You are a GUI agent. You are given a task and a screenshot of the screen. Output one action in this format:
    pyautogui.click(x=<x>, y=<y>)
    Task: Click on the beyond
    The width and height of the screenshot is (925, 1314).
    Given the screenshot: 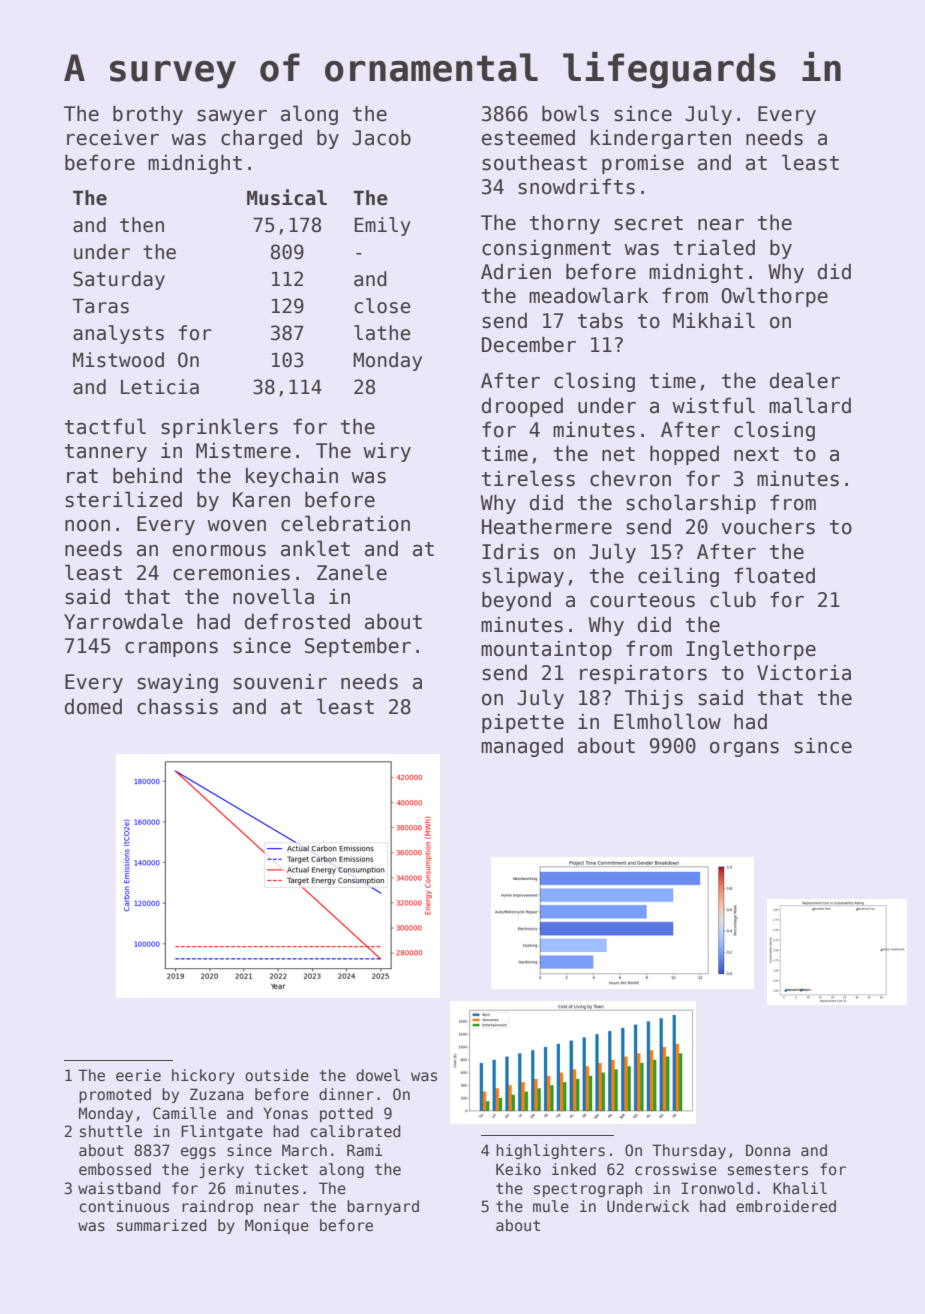 What is the action you would take?
    pyautogui.click(x=516, y=601)
